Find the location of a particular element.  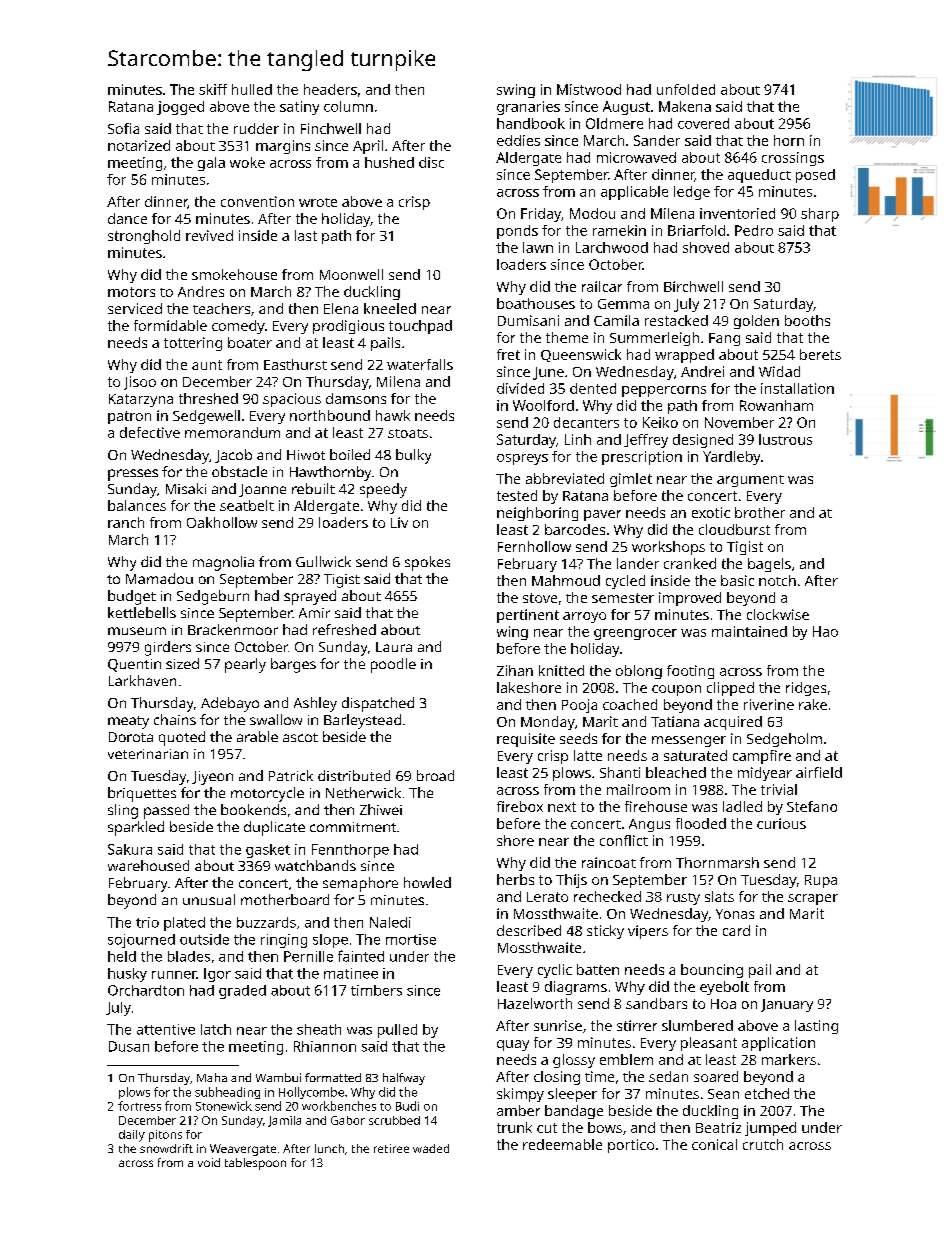

unfolded is located at coordinates (686, 89).
